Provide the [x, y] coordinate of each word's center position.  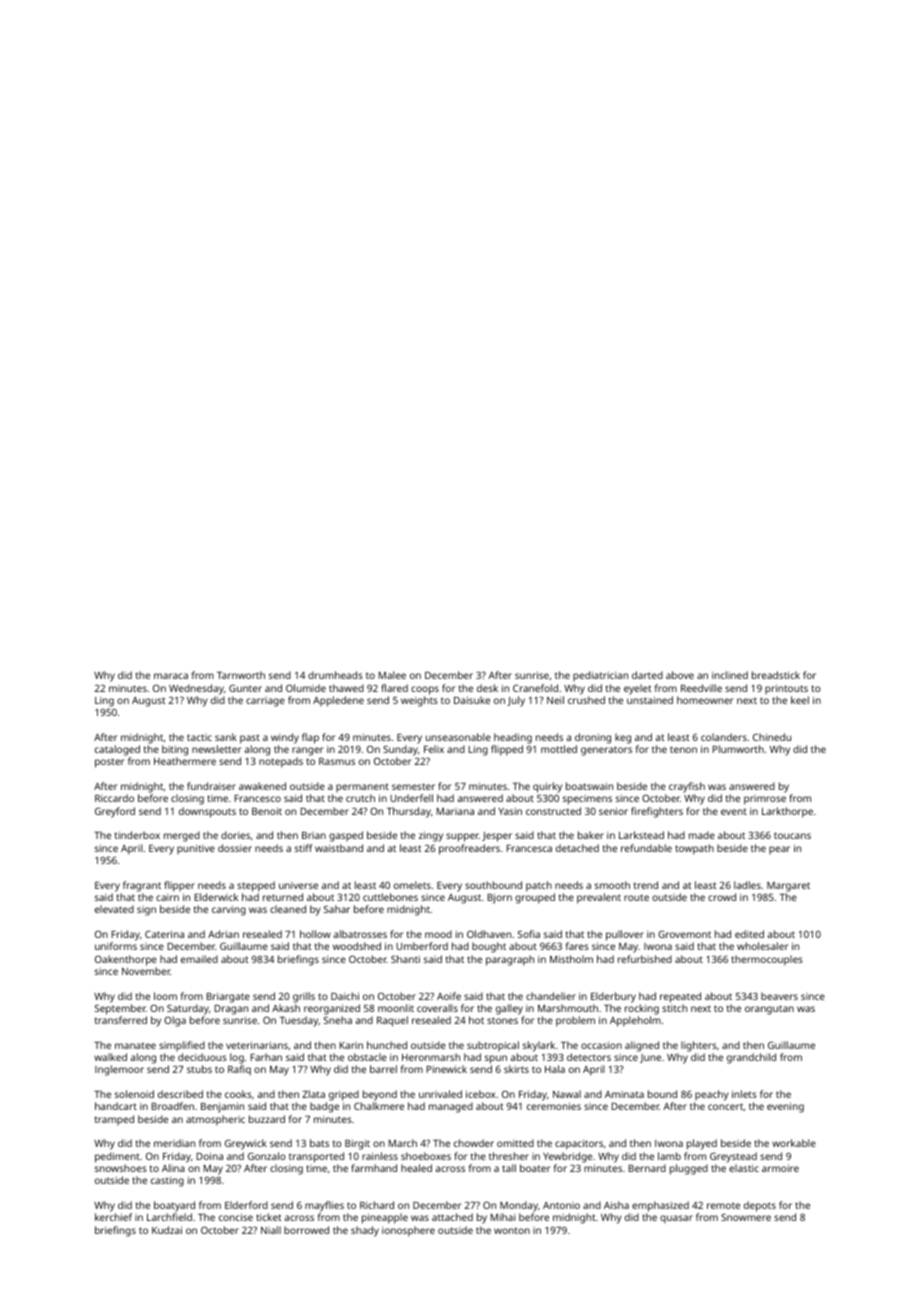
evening [785, 1107]
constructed [553, 811]
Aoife [449, 996]
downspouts [207, 812]
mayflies [324, 1206]
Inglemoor [119, 1070]
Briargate [228, 998]
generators [606, 751]
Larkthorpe [787, 812]
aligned [642, 1046]
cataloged [117, 750]
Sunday [400, 750]
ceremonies [554, 1106]
